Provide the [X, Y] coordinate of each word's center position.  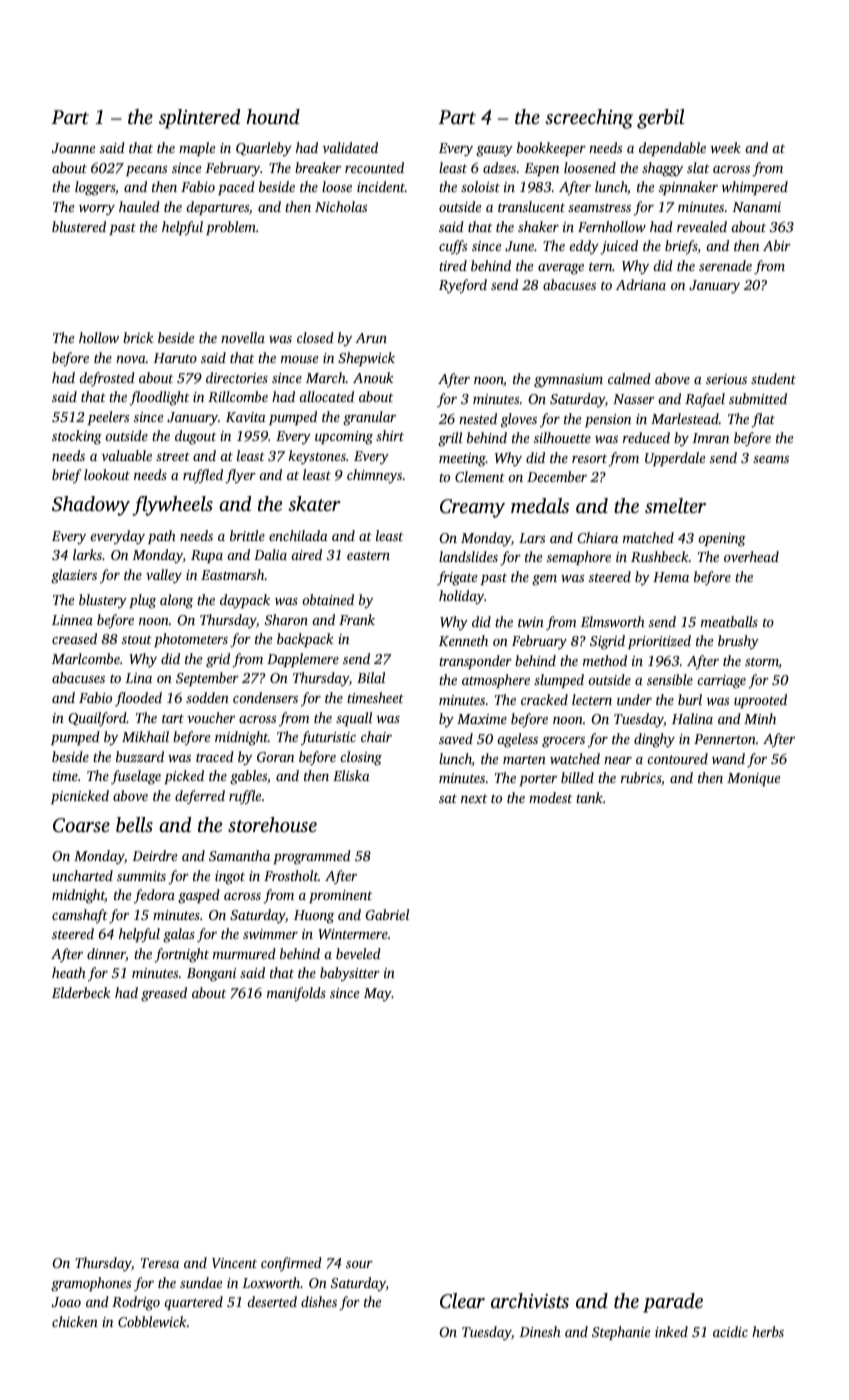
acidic [730, 1331]
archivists [530, 1300]
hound [273, 116]
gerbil [660, 119]
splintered [199, 119]
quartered [193, 1303]
